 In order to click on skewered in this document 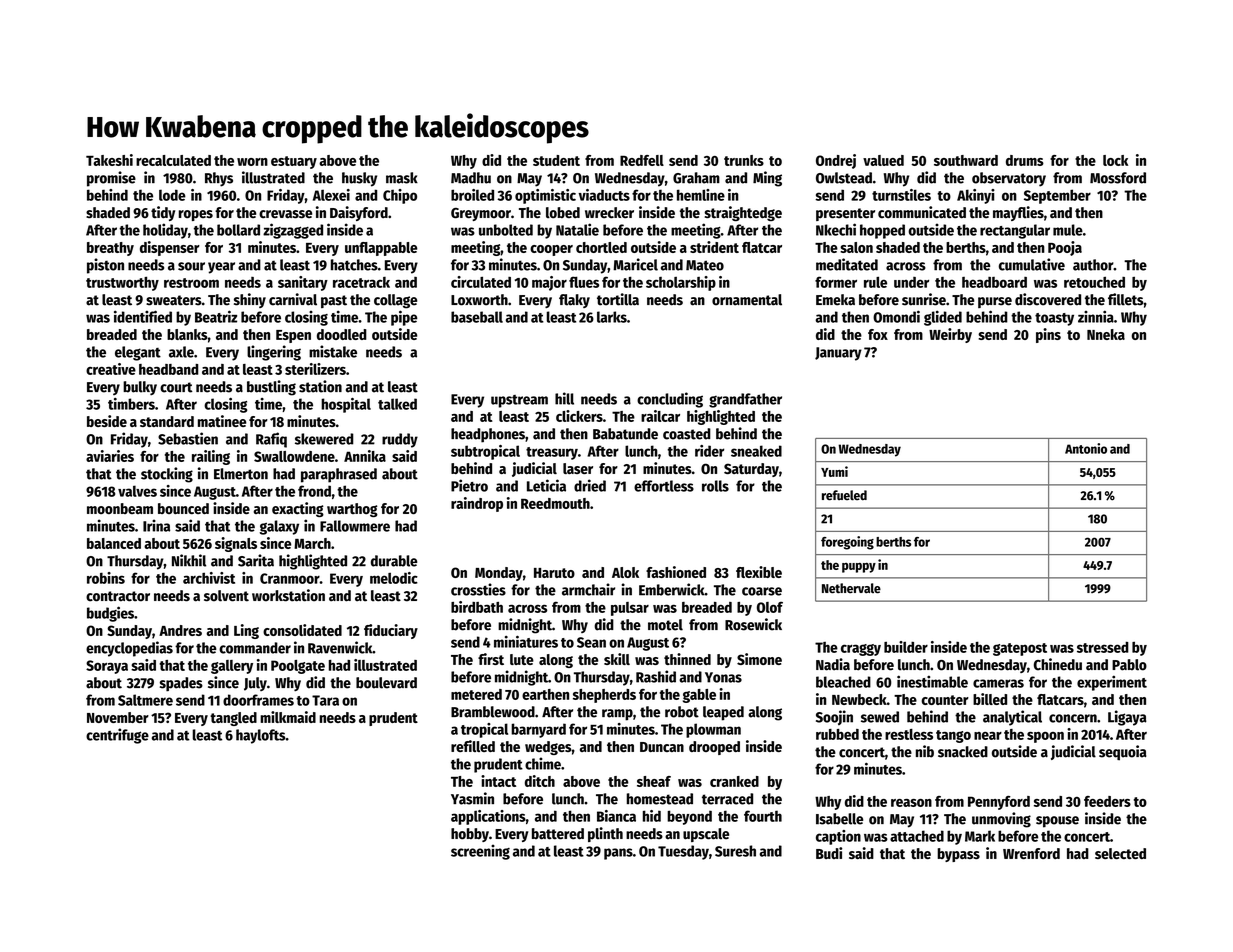, I will do `click(324, 439)`.
